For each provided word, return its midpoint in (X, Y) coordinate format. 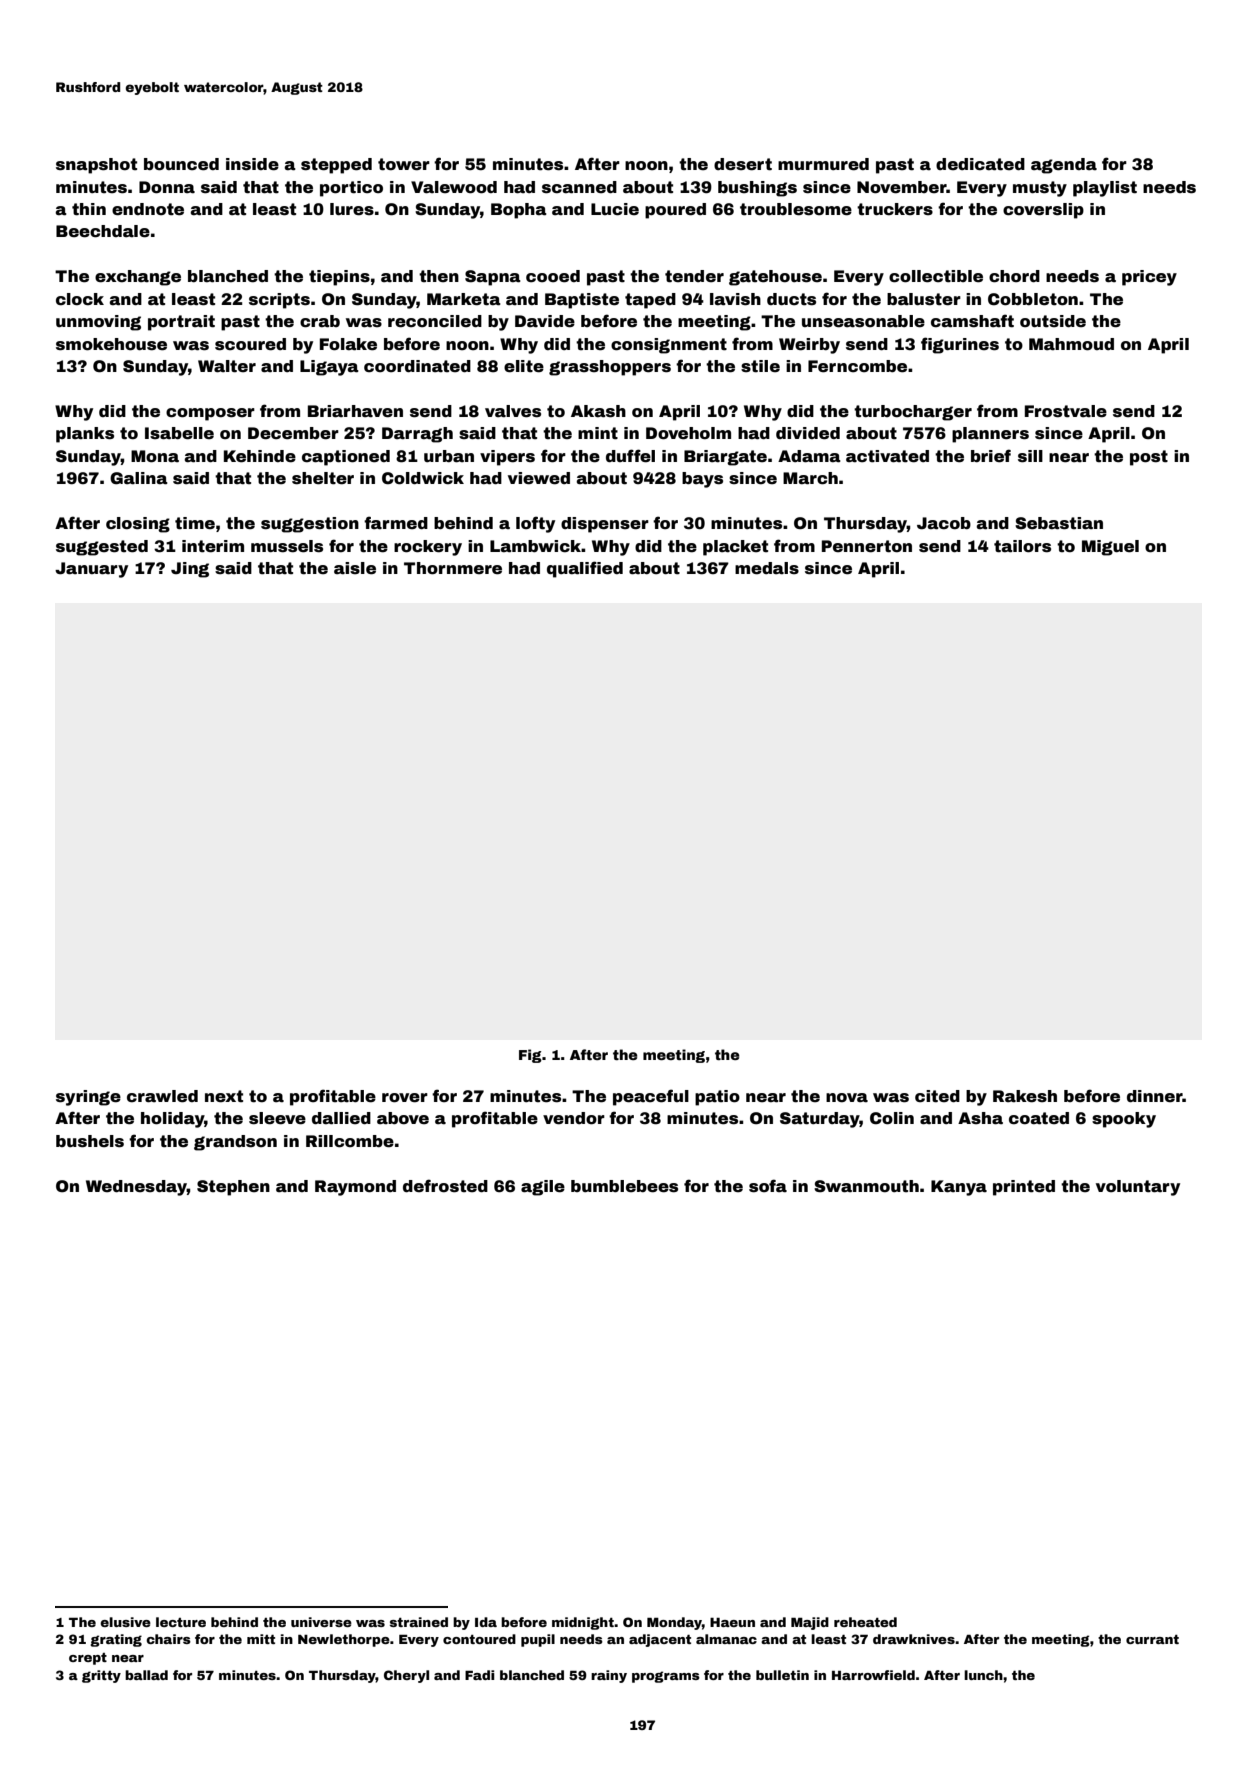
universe (321, 1622)
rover (405, 1098)
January (91, 570)
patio (717, 1098)
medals (767, 568)
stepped (336, 166)
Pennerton (867, 546)
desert (743, 164)
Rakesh (1025, 1096)
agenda (1064, 166)
